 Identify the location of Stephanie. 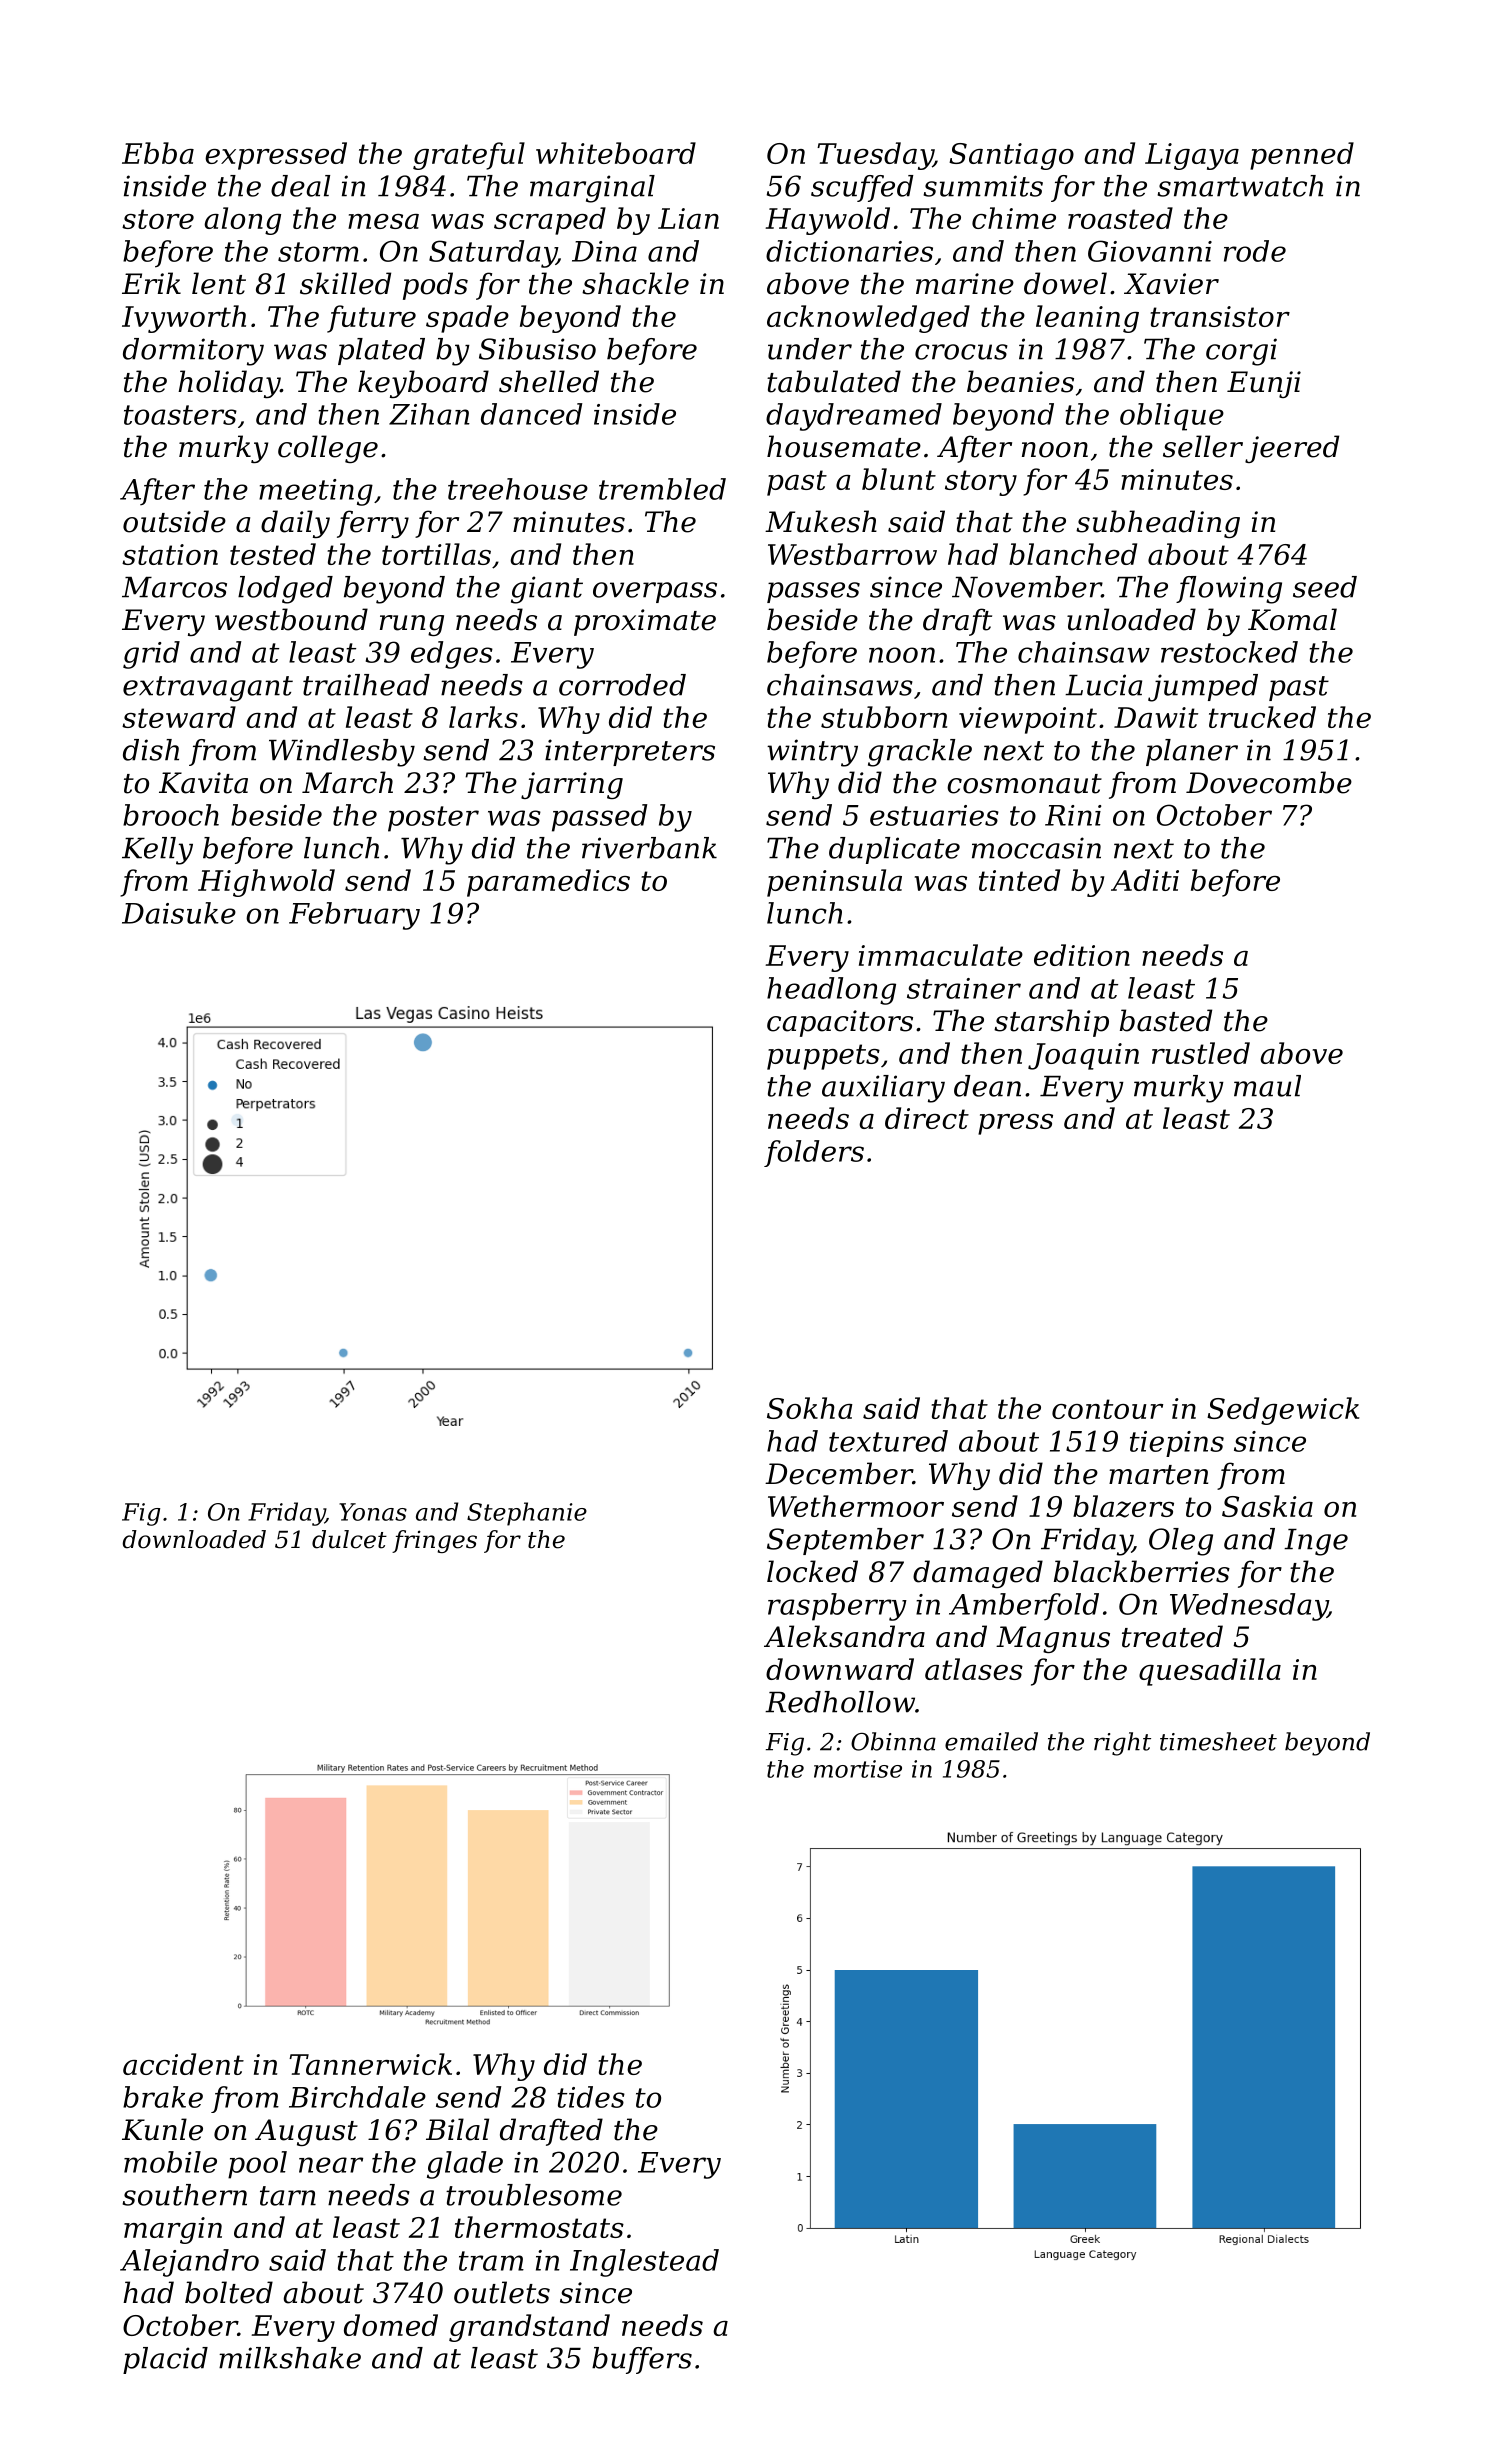
(527, 1514).
